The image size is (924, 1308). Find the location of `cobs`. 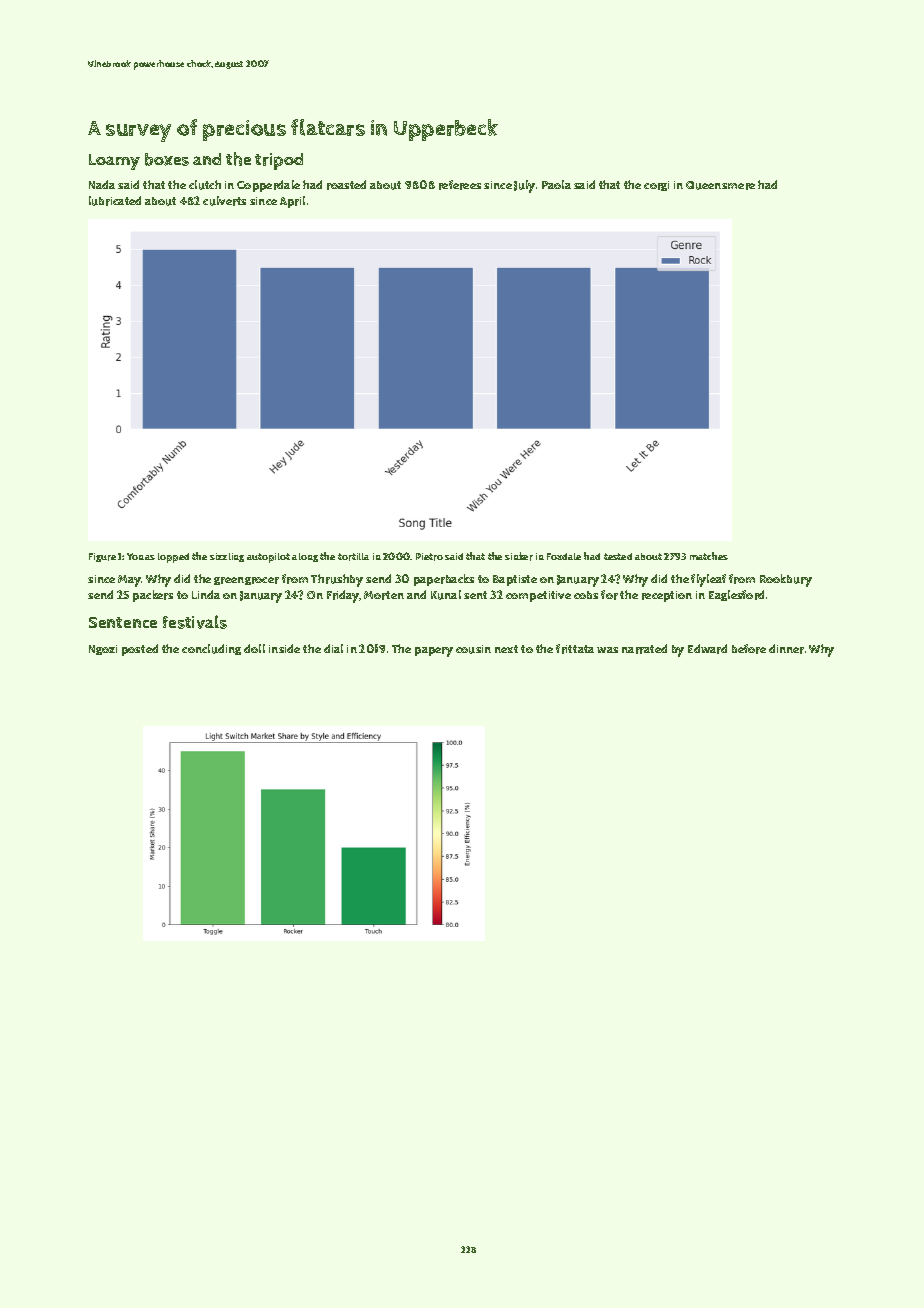

cobs is located at coordinates (586, 595).
